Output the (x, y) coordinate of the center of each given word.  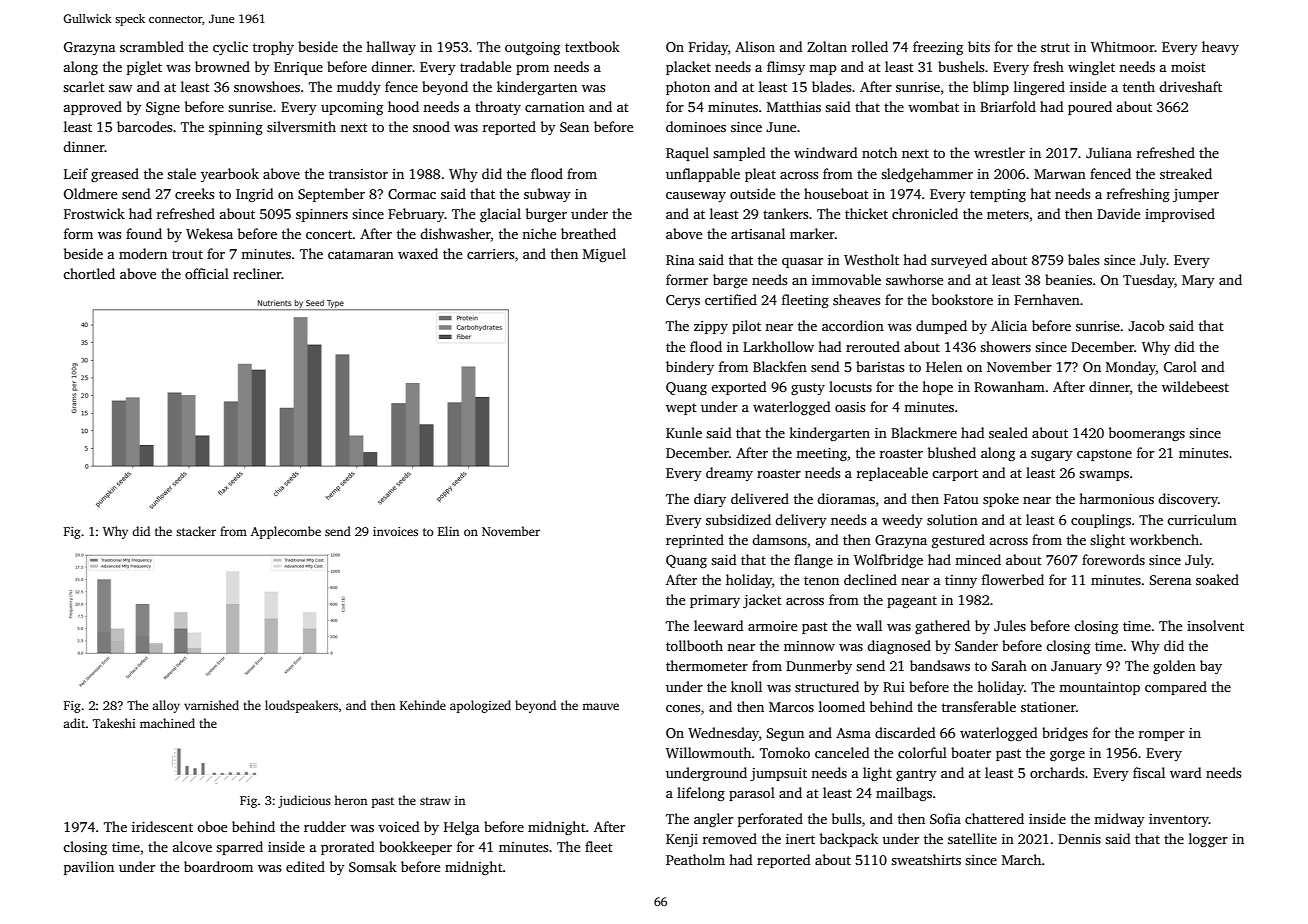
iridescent (162, 826)
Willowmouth (708, 752)
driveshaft (1190, 86)
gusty (808, 389)
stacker (196, 531)
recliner (257, 273)
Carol (1180, 366)
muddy (359, 88)
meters (1008, 214)
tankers (785, 213)
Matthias (794, 106)
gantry (916, 775)
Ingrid (255, 195)
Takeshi (114, 723)
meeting (821, 454)
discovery (1188, 500)
